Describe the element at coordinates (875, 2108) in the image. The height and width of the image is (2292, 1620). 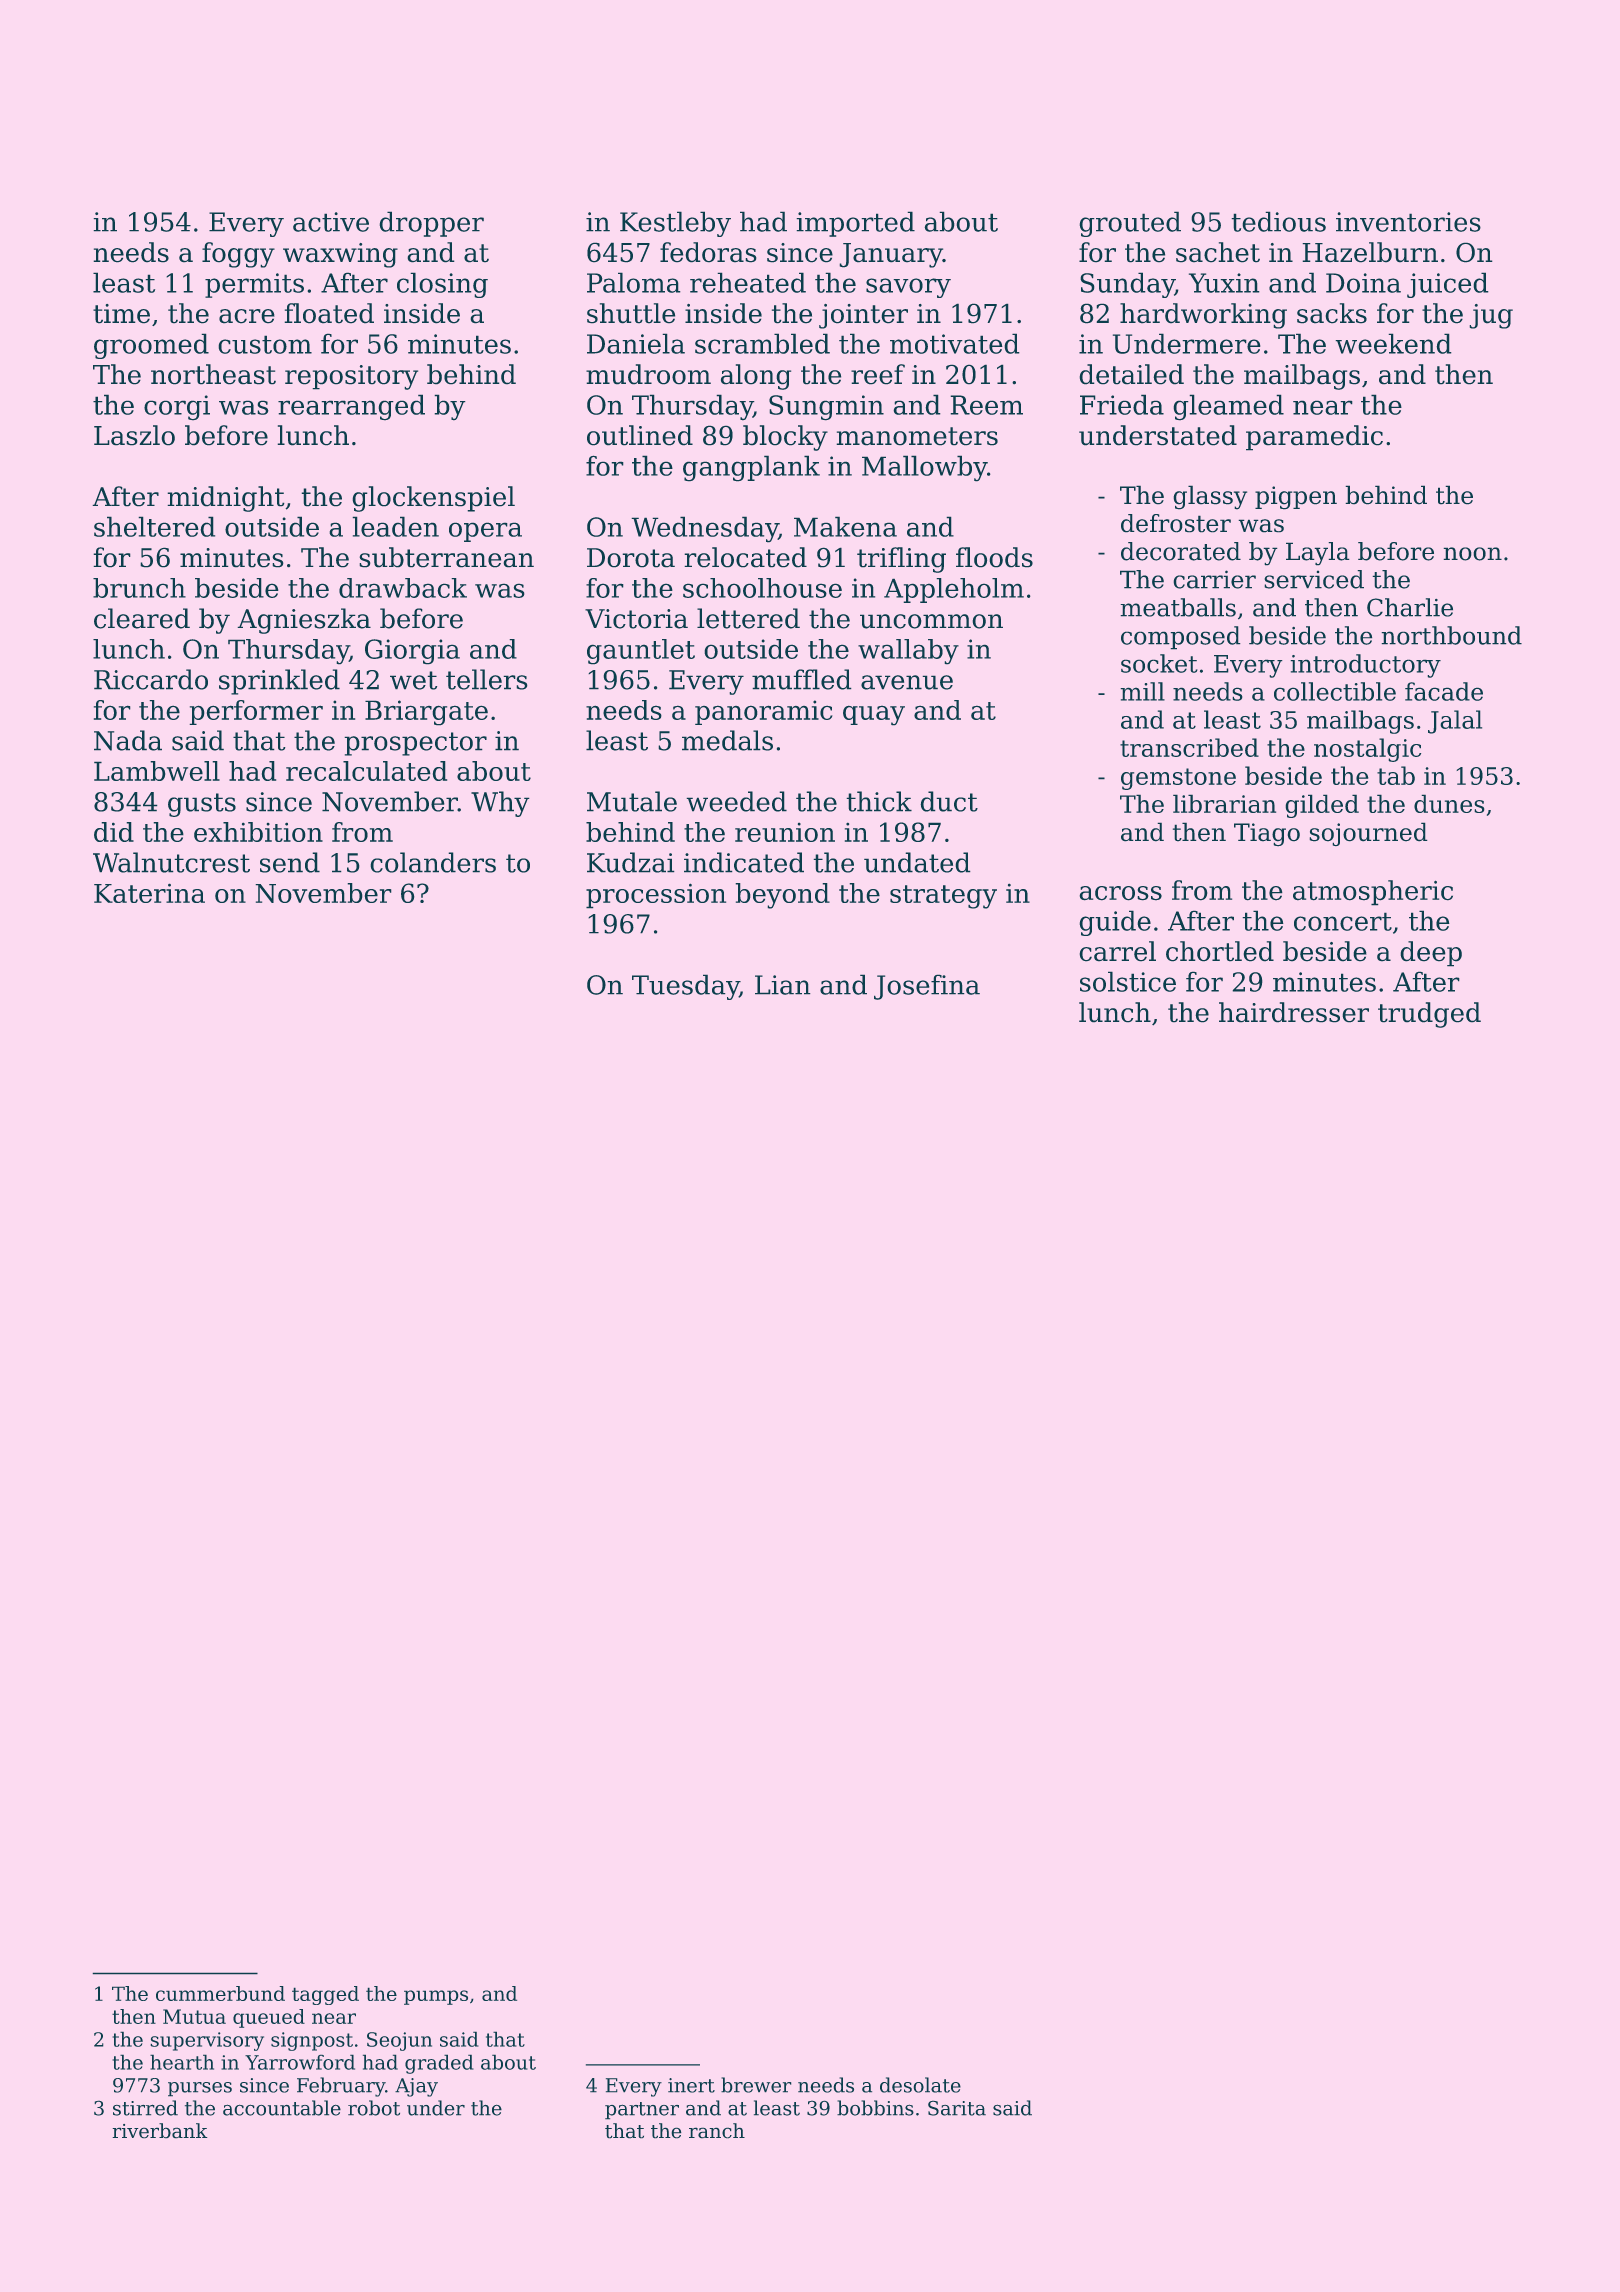
I see `bobbins` at that location.
